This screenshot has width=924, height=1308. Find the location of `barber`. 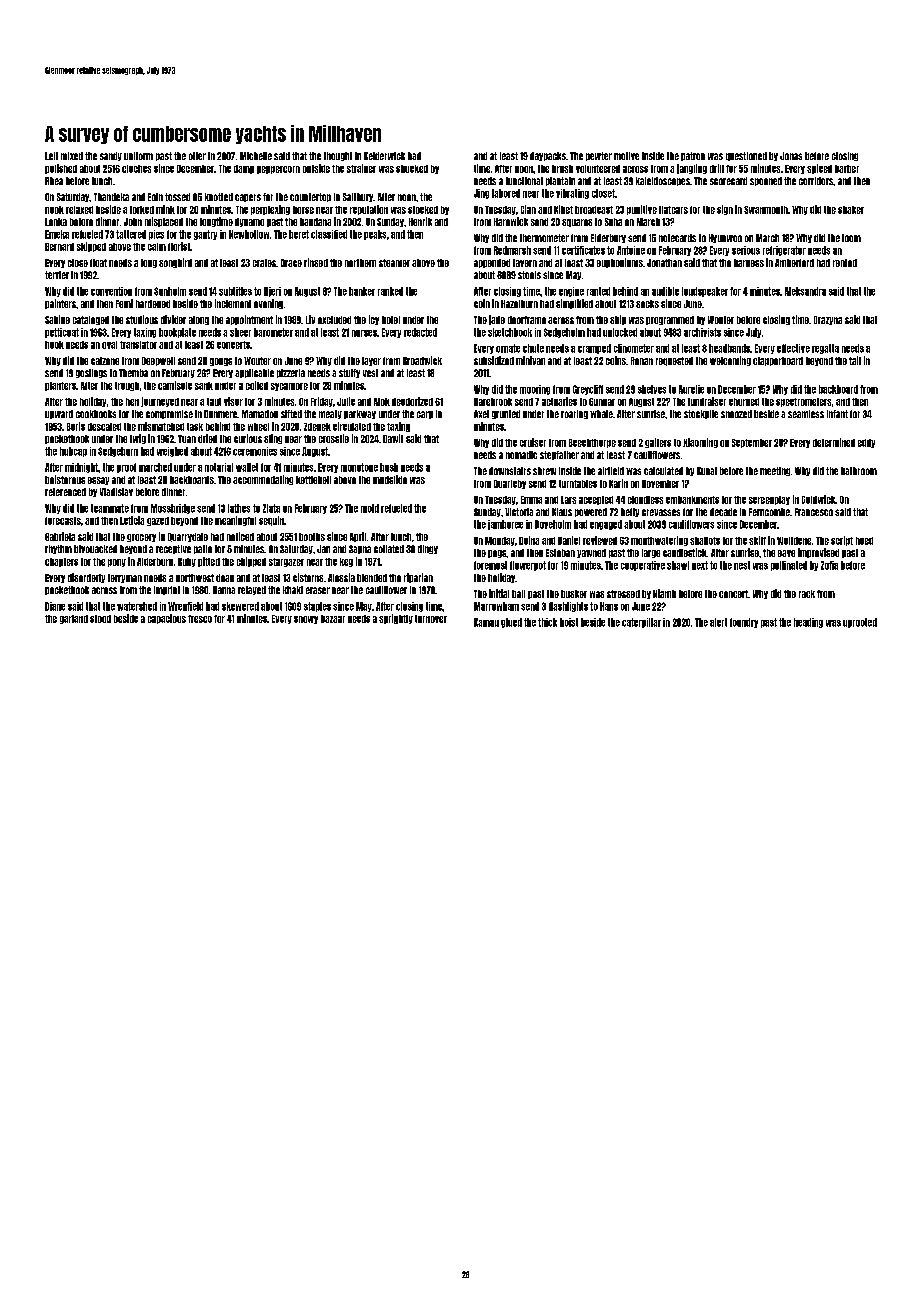

barber is located at coordinates (847, 169).
